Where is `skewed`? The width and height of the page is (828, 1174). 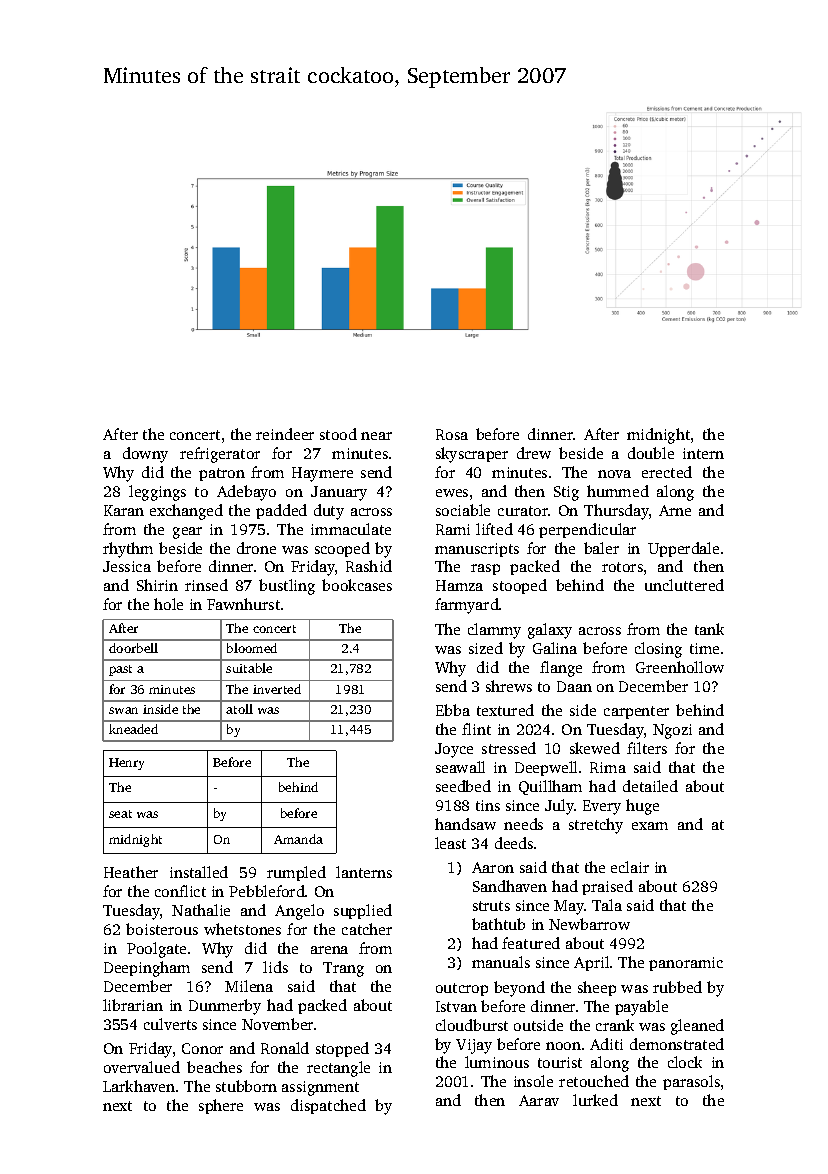 skewed is located at coordinates (595, 748).
